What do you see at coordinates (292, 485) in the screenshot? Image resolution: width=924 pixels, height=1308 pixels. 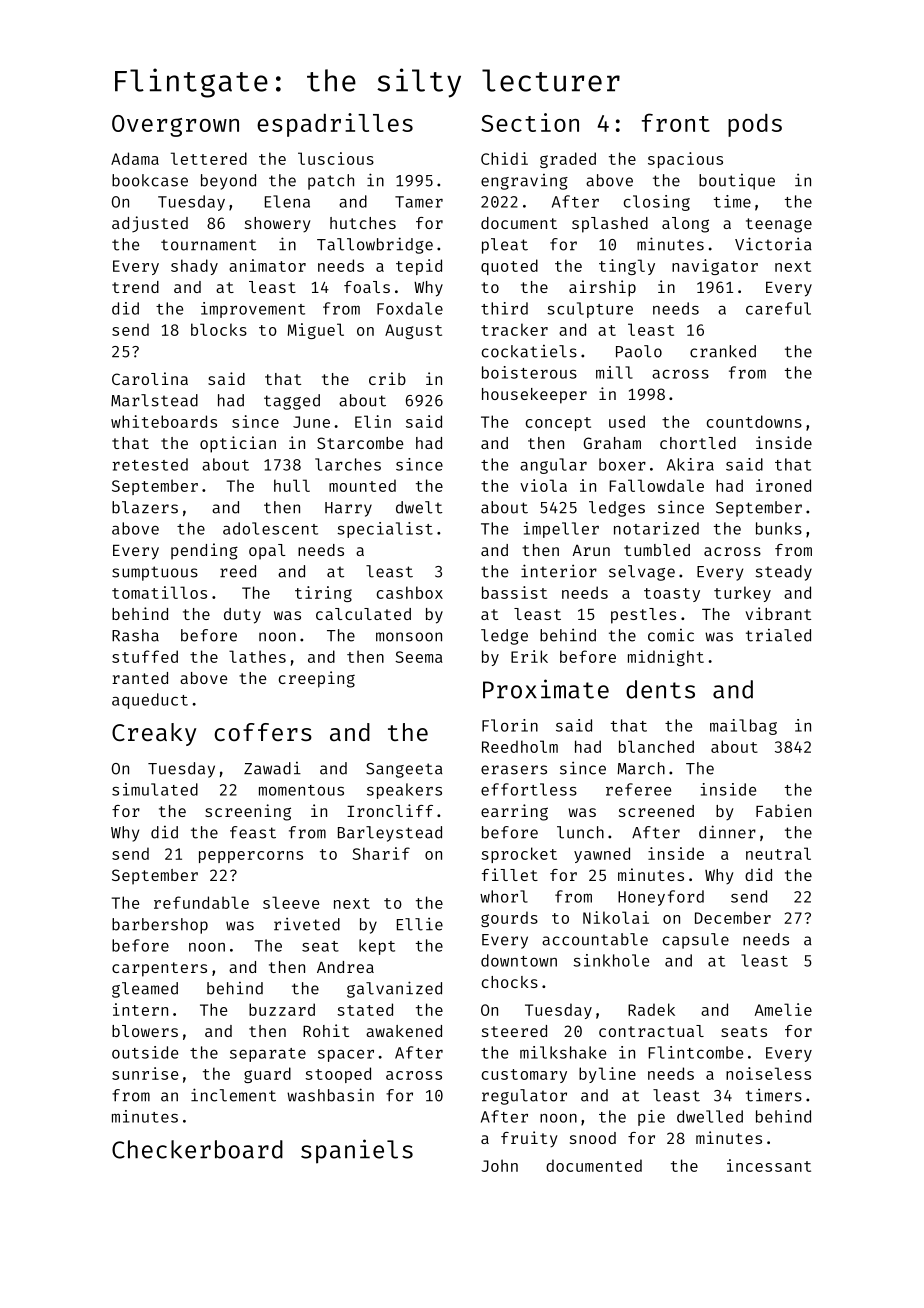 I see `hull` at bounding box center [292, 485].
